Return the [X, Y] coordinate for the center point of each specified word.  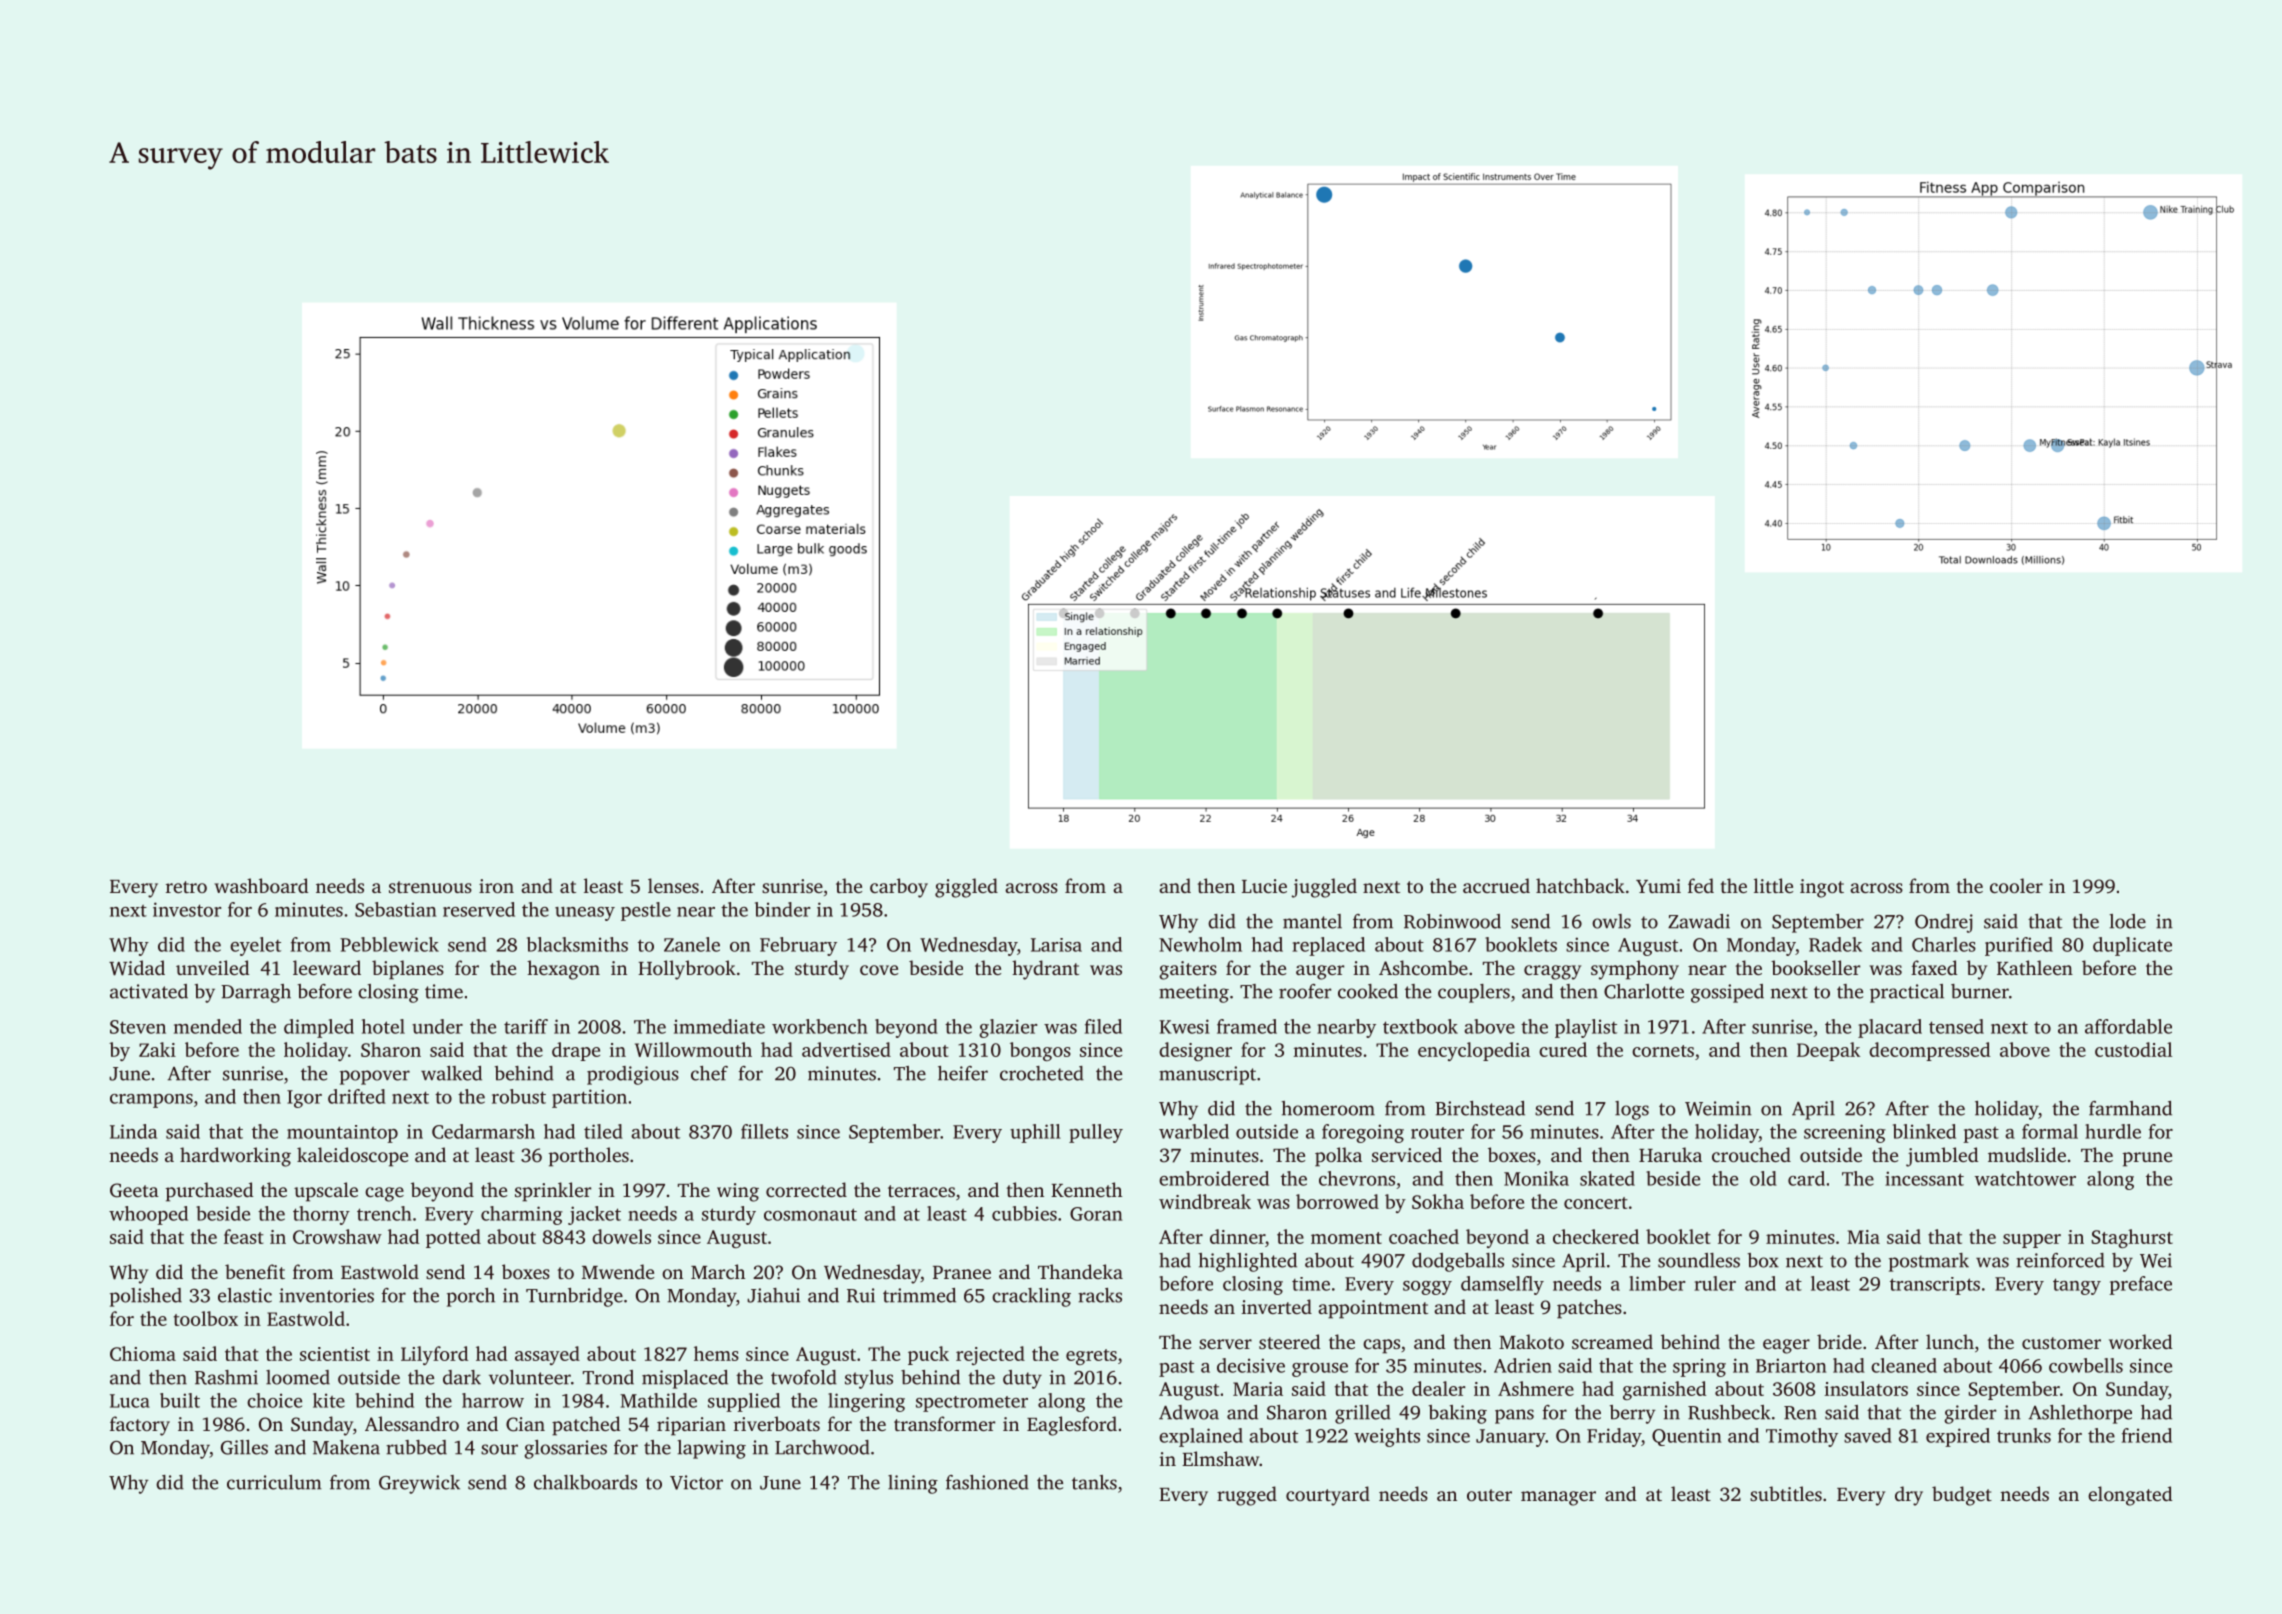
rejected [990, 1355]
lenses [673, 885]
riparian [691, 1426]
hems [716, 1353]
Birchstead [1480, 1108]
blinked [1924, 1131]
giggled [966, 888]
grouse [1320, 1370]
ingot [1822, 888]
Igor [304, 1099]
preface [2140, 1285]
